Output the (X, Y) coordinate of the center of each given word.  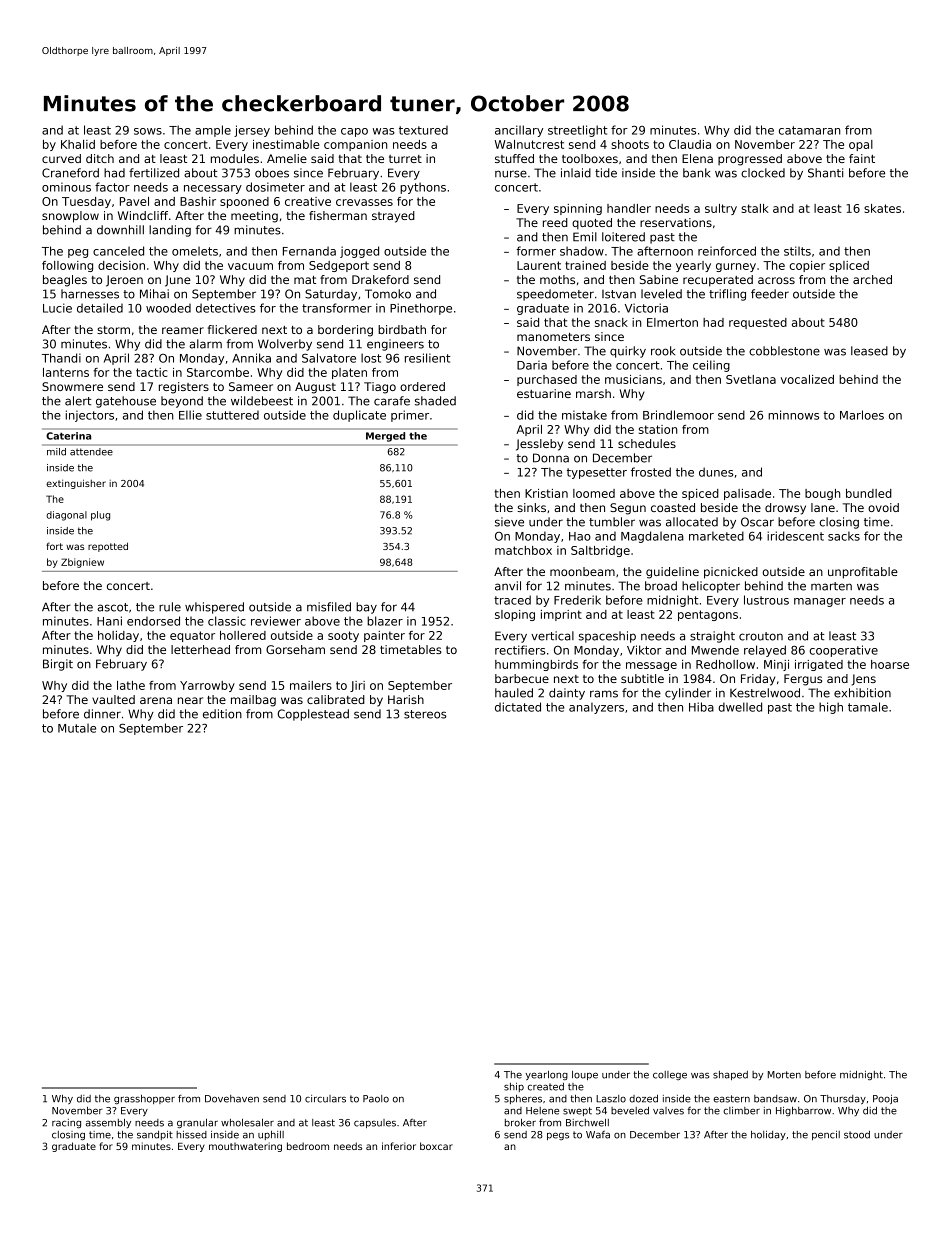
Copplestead (313, 715)
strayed (393, 217)
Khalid (78, 144)
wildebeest (262, 401)
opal (861, 145)
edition (222, 714)
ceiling (711, 366)
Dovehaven (232, 1099)
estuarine (544, 393)
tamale (868, 707)
